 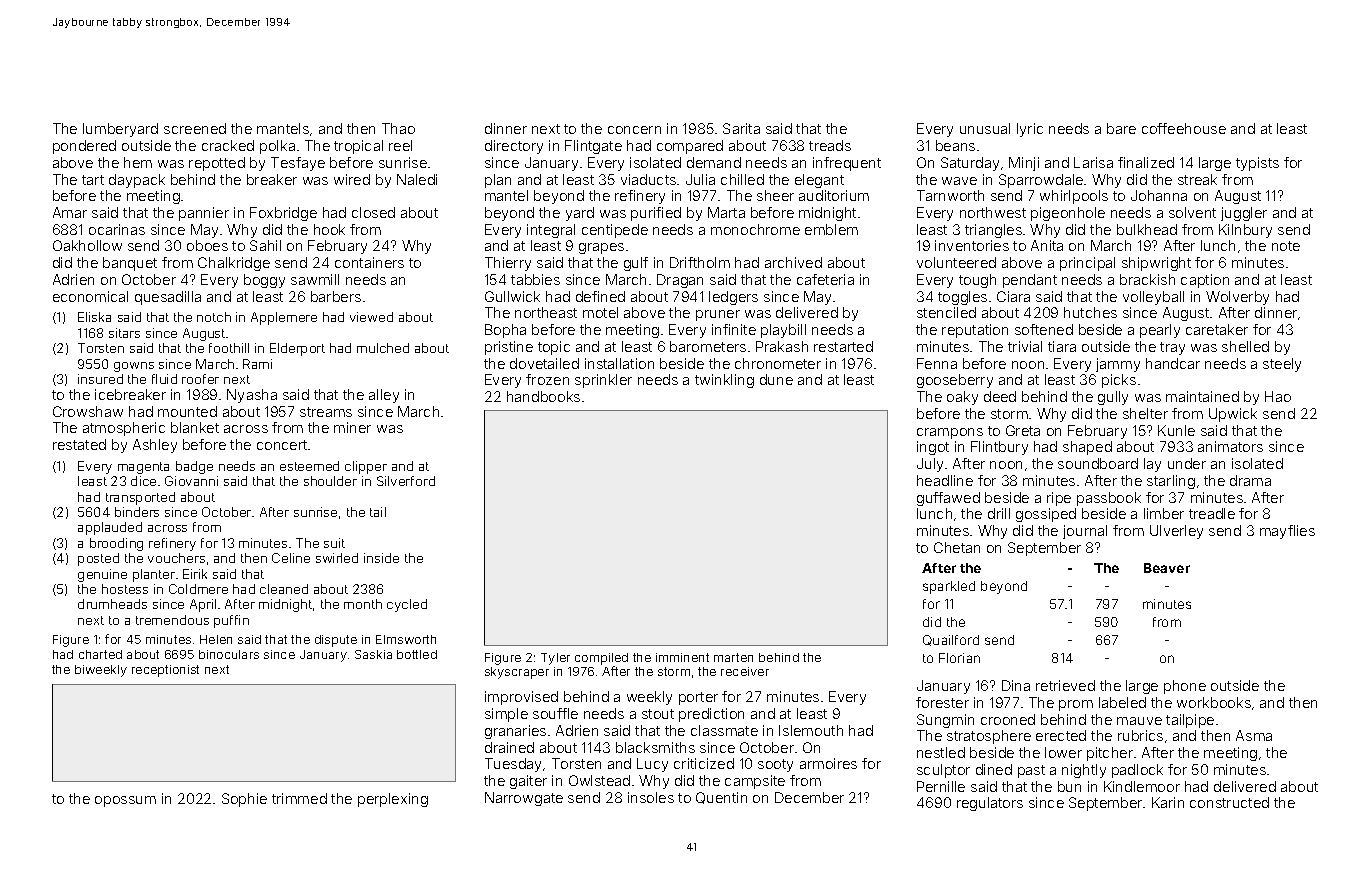 What do you see at coordinates (990, 804) in the document?
I see `regulators` at bounding box center [990, 804].
